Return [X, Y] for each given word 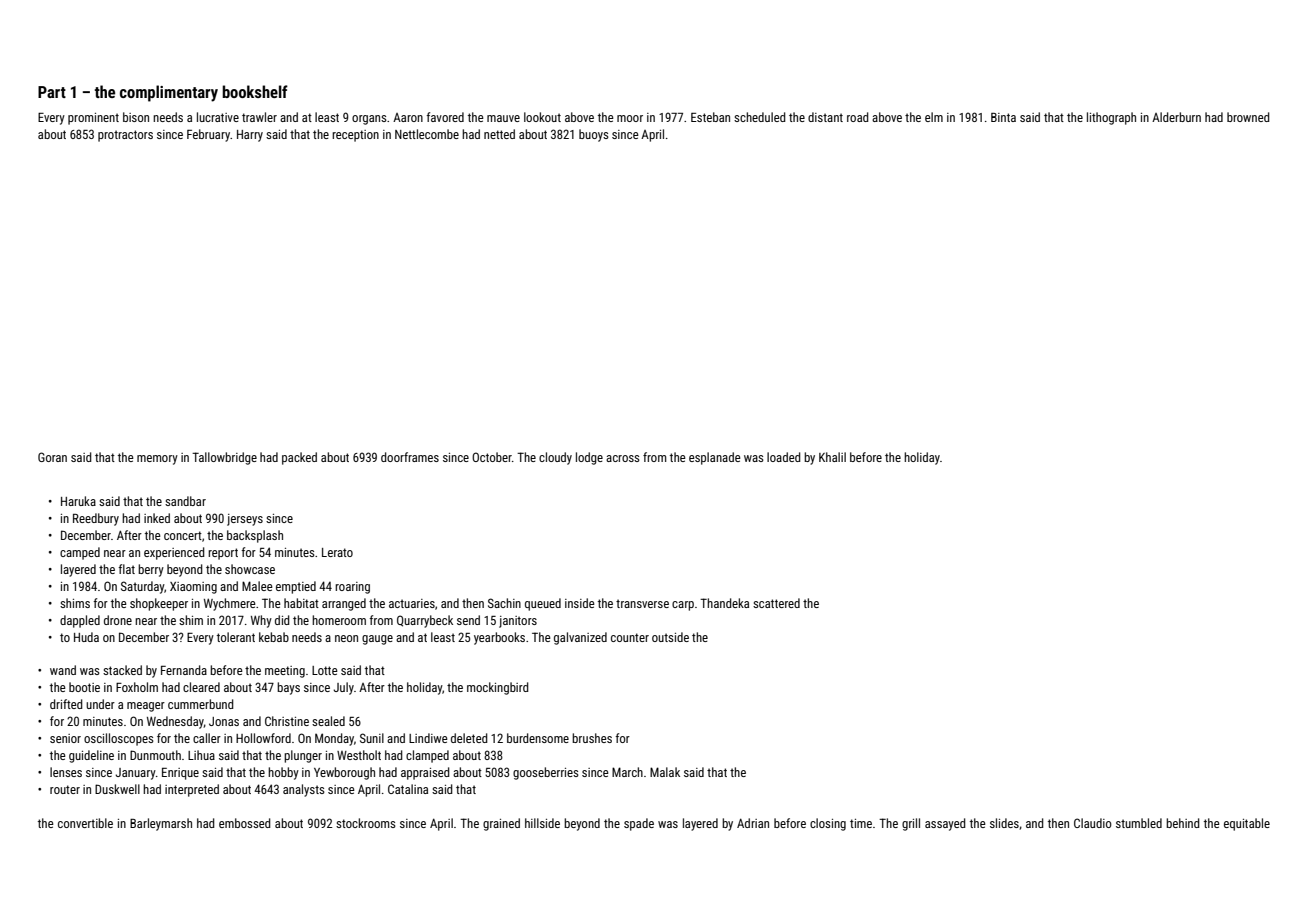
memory [157, 460]
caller [207, 738]
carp [683, 606]
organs [369, 120]
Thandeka [724, 603]
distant [825, 117]
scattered [776, 603]
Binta [1003, 117]
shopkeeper [159, 604]
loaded [784, 457]
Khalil [832, 457]
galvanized [580, 638]
